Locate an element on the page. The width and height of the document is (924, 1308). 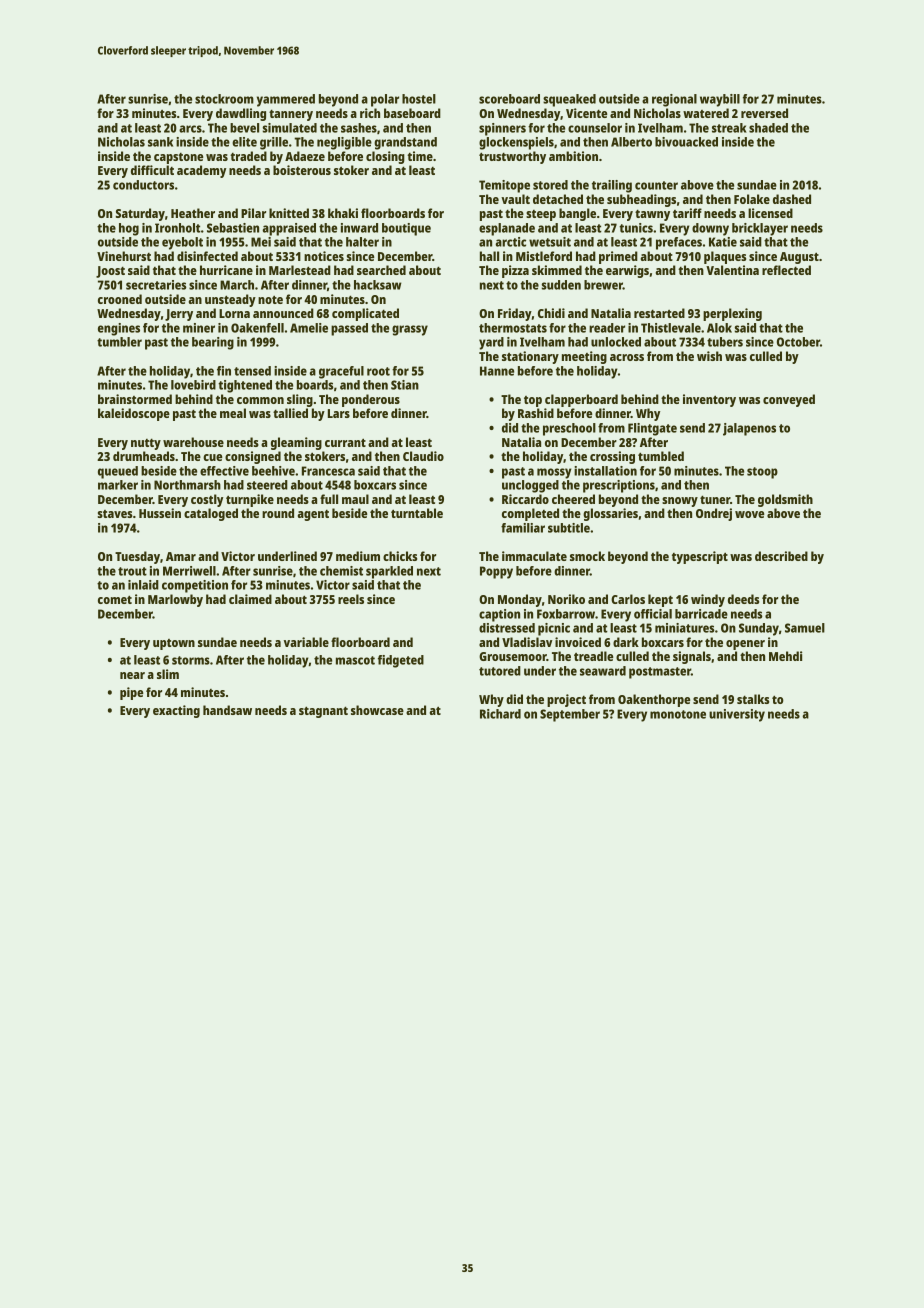
Folake is located at coordinates (752, 199).
